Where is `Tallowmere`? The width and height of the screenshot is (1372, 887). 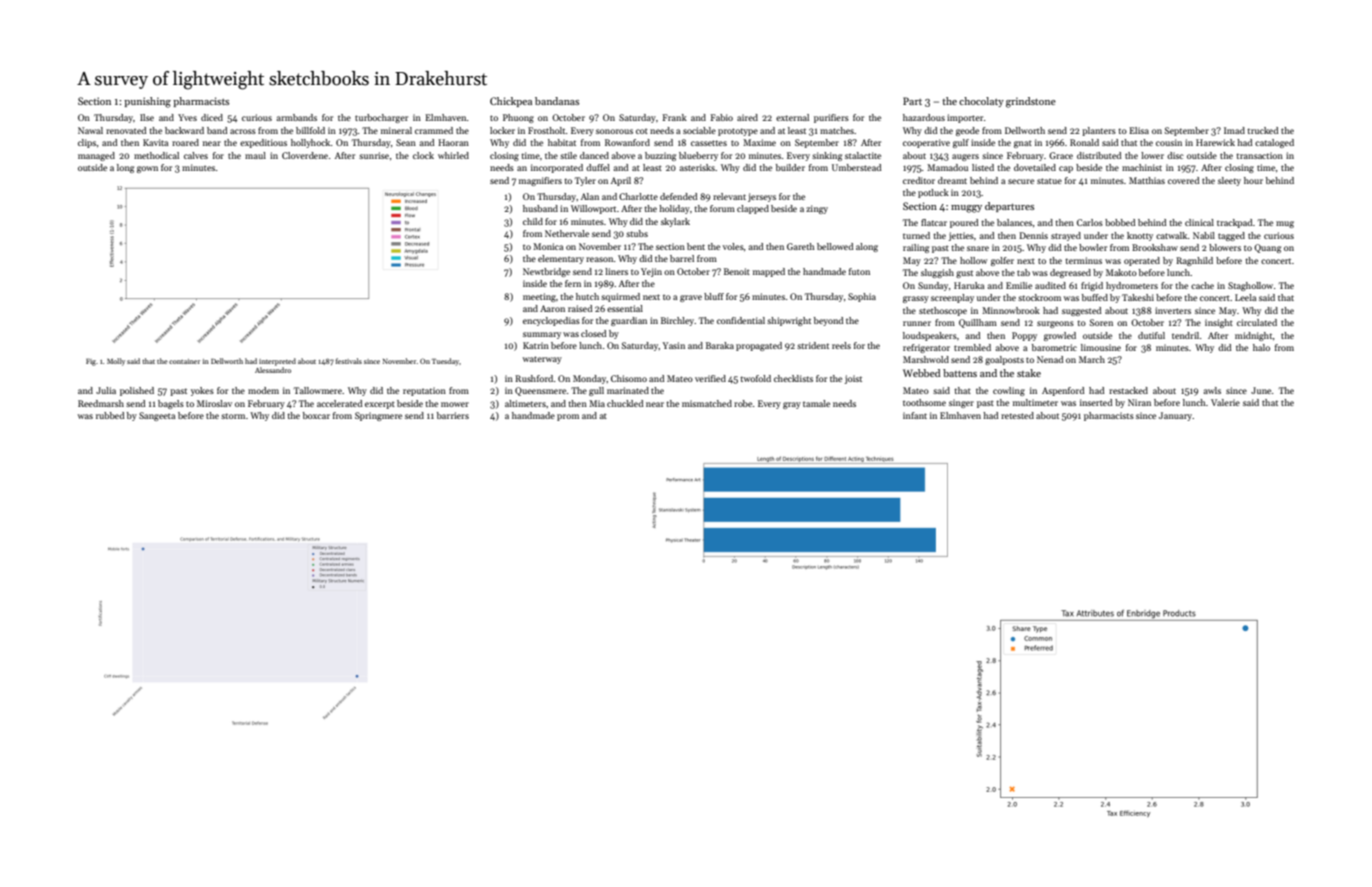
Tallowmere is located at coordinates (318, 390).
